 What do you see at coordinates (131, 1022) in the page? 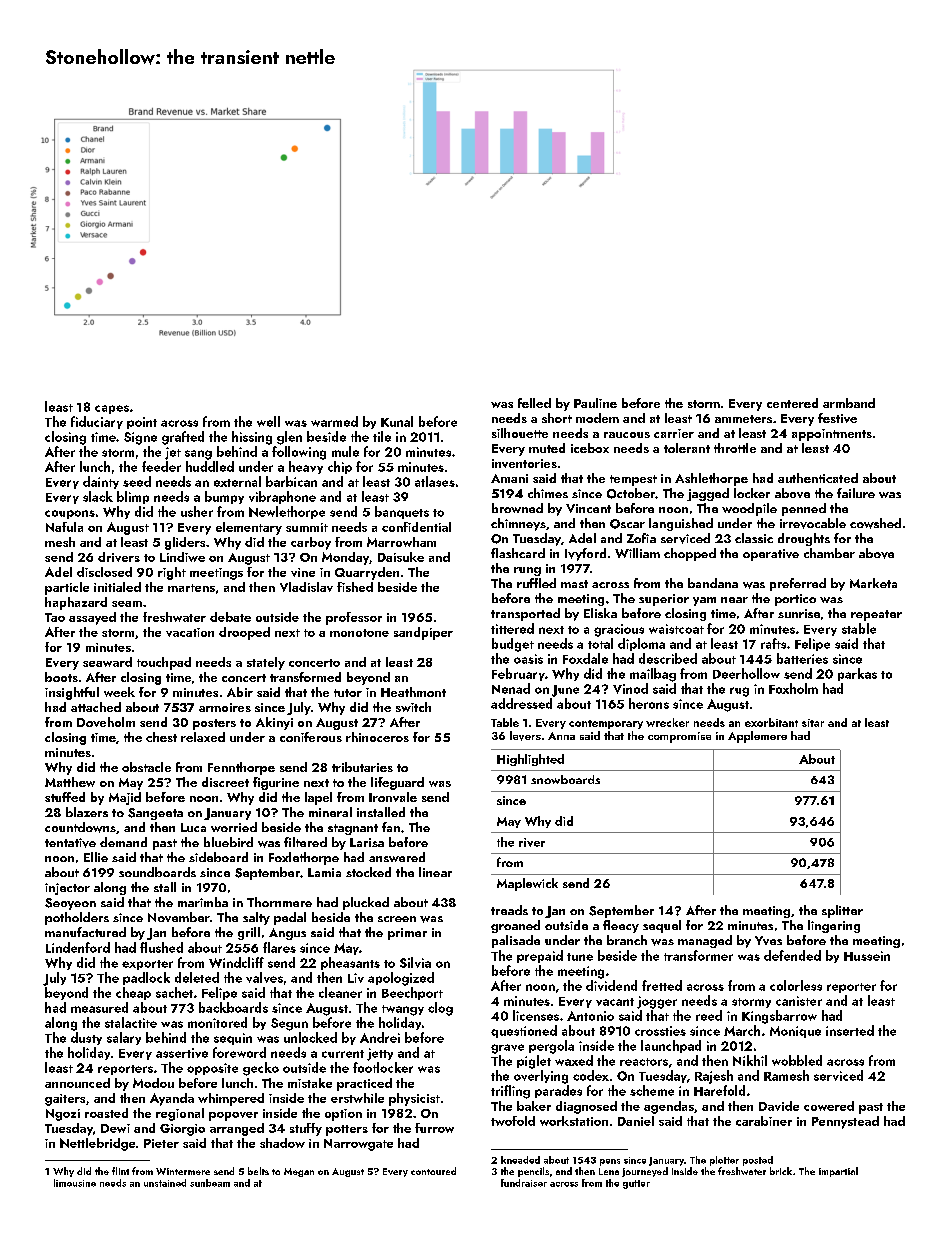
I see `stalactite` at bounding box center [131, 1022].
